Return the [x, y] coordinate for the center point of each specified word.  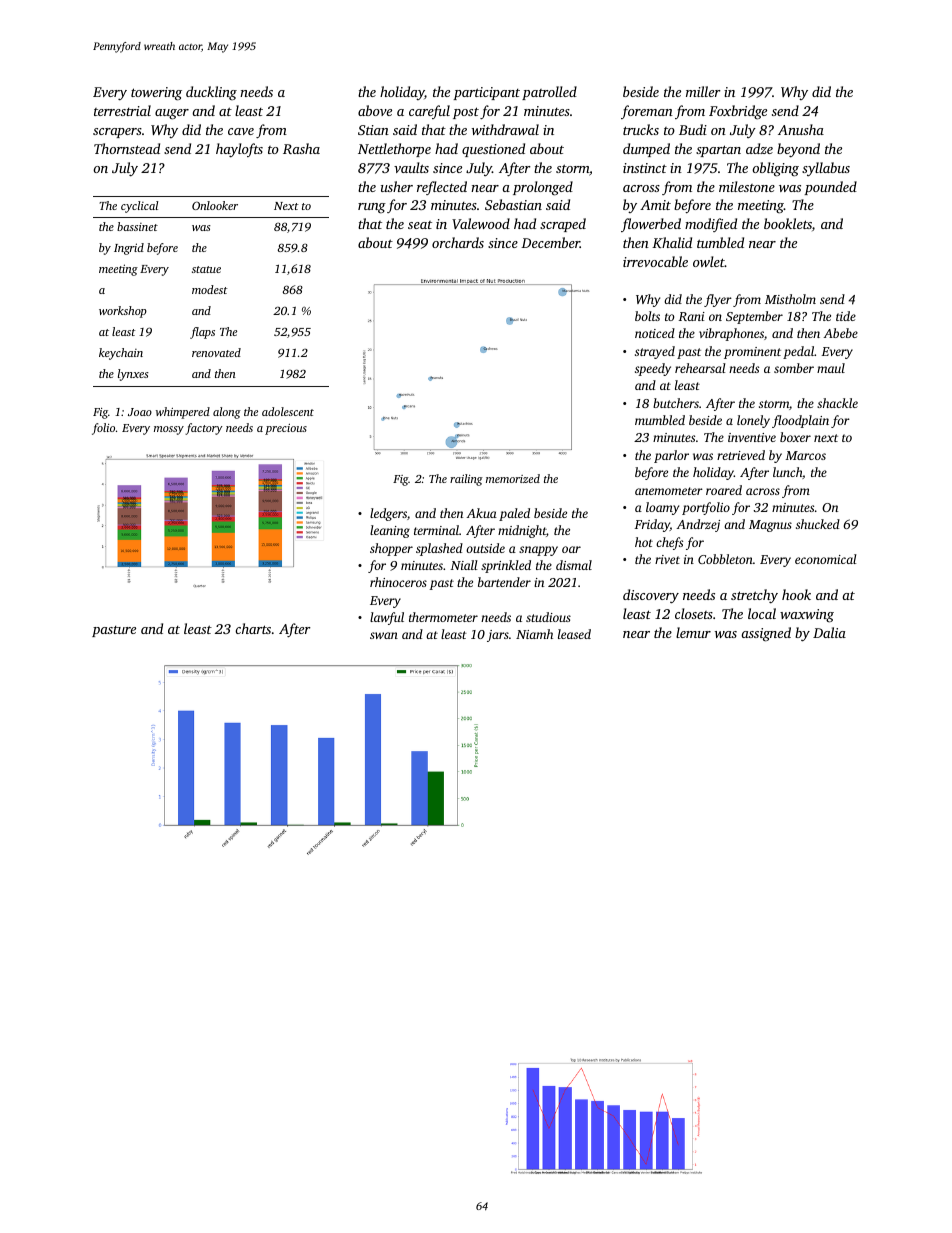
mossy [169, 430]
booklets [788, 223]
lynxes [133, 375]
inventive [752, 437]
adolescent [288, 411]
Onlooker [215, 205]
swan [384, 635]
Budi [693, 129]
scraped [563, 225]
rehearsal [700, 368]
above [375, 110]
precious [286, 429]
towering [156, 94]
